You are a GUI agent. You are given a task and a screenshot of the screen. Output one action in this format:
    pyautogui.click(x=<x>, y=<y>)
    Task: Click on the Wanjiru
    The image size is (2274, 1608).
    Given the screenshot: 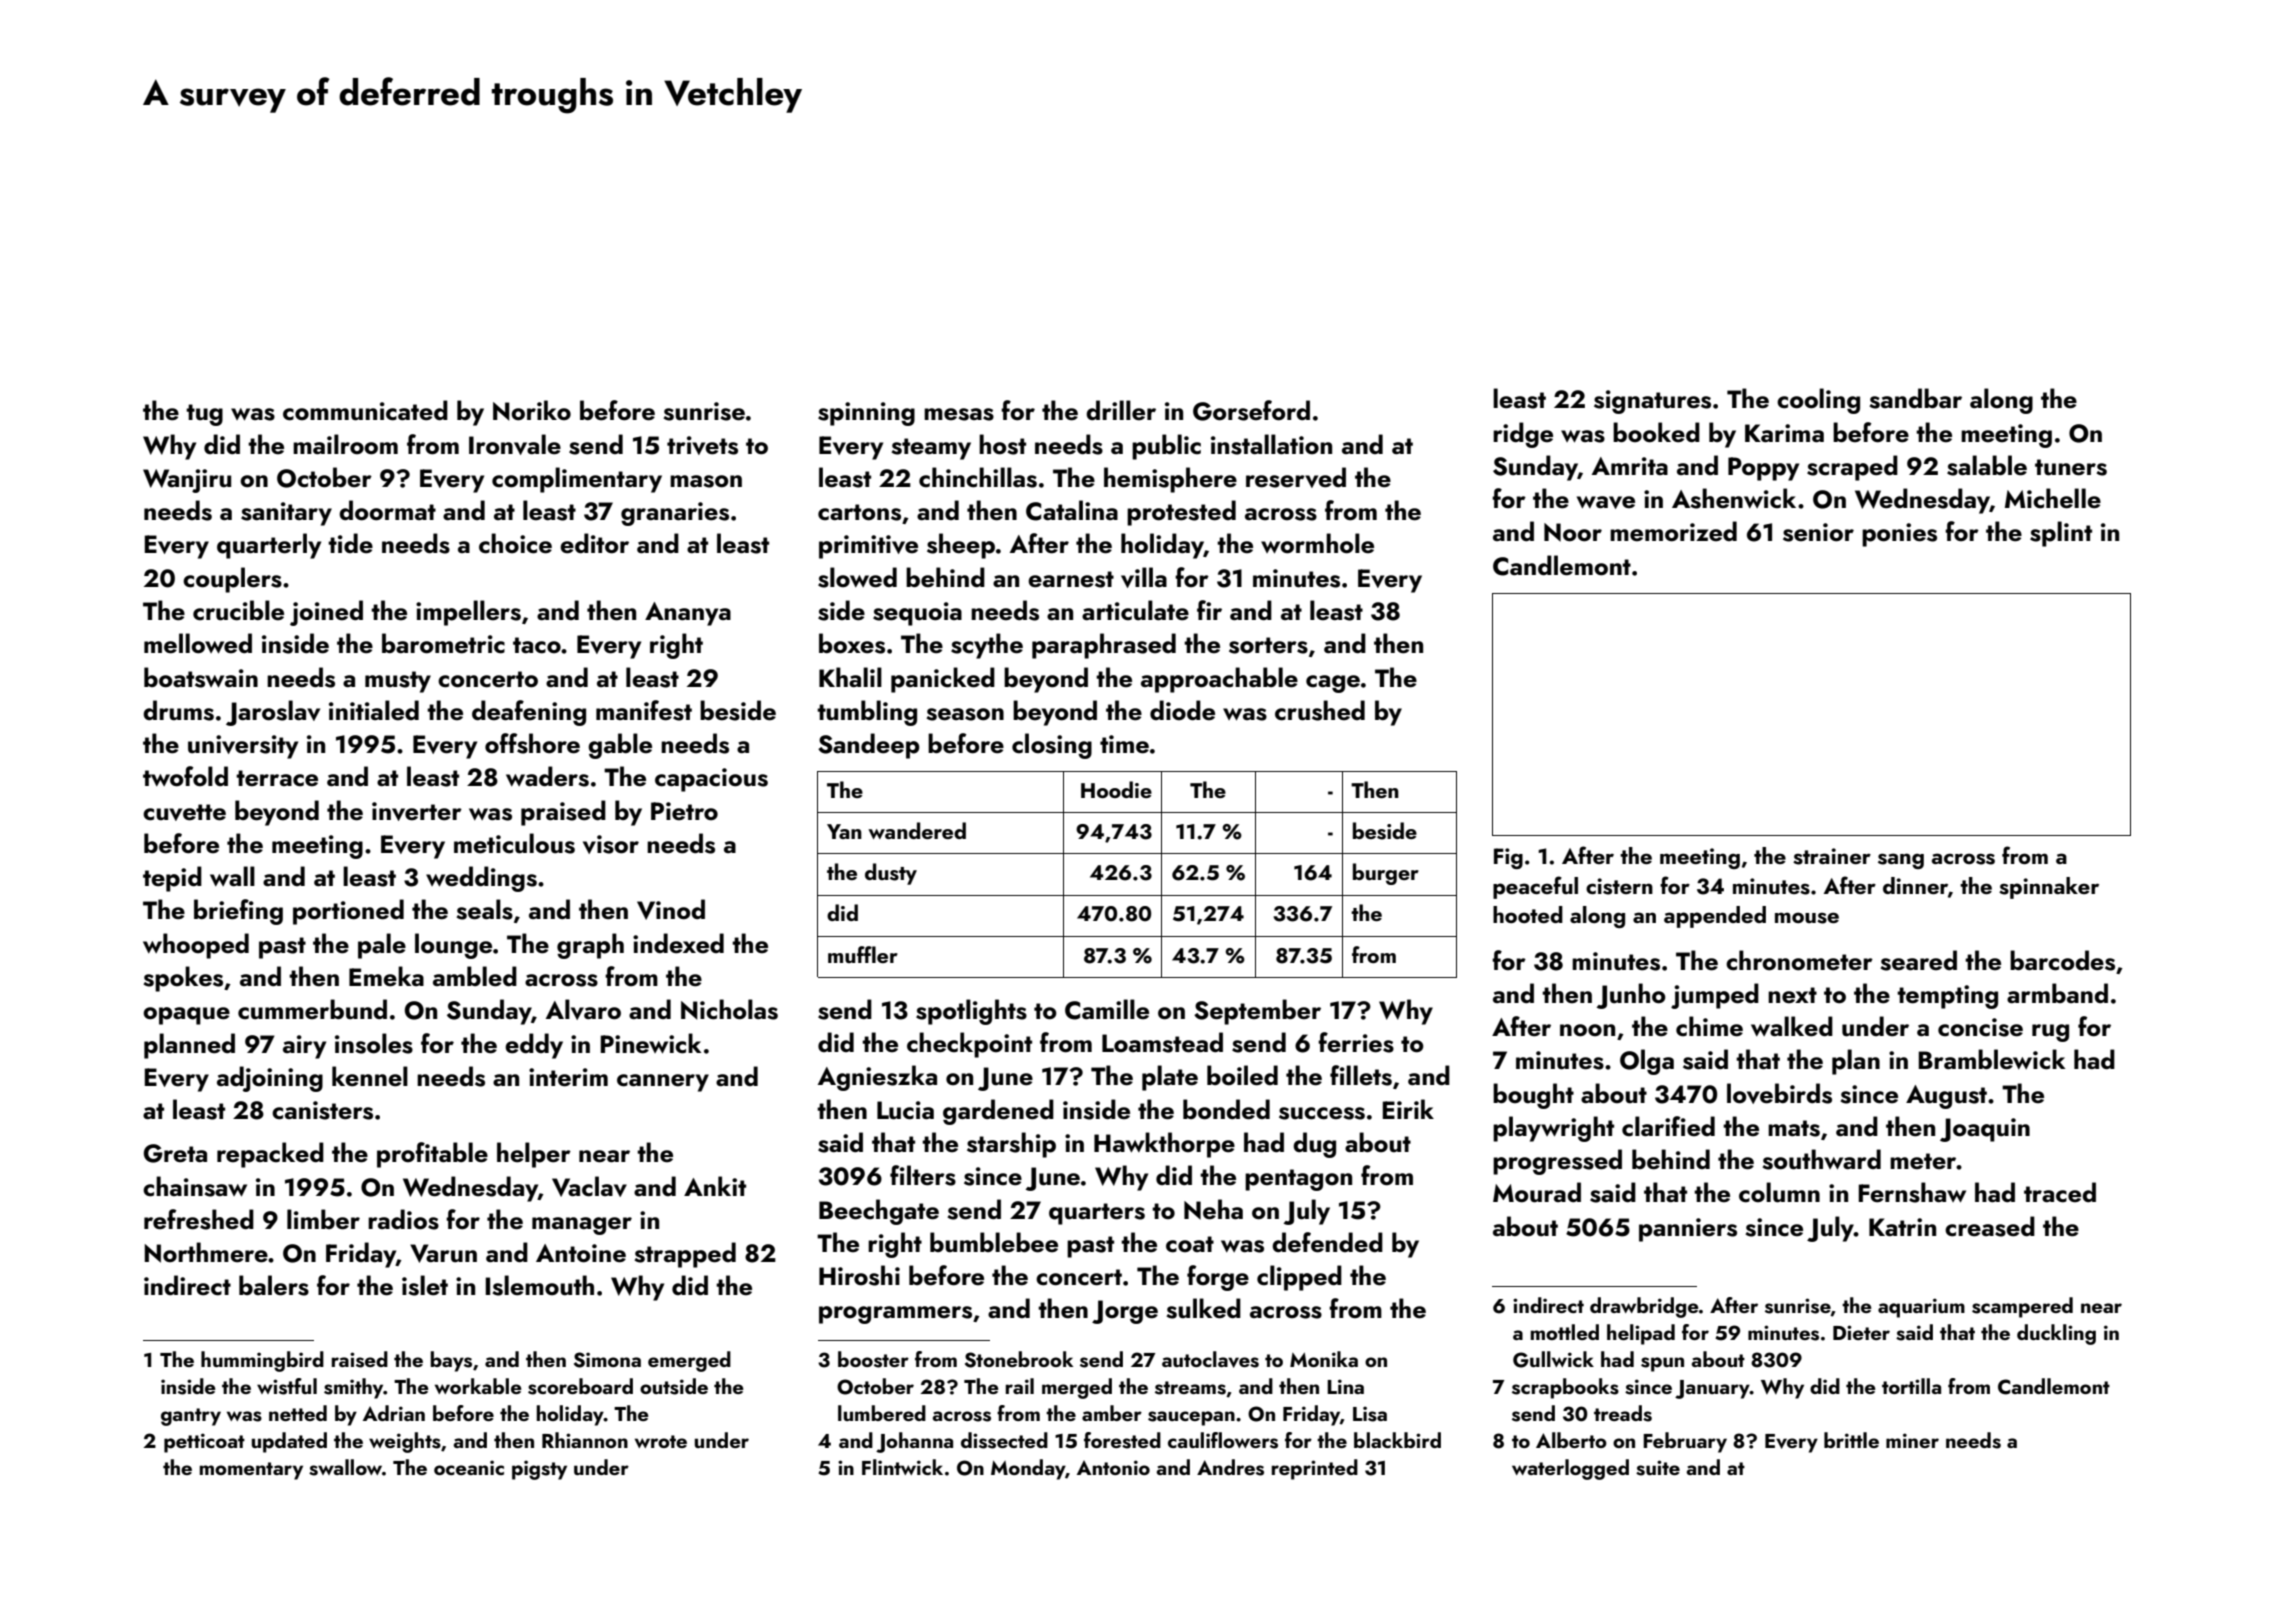 What is the action you would take?
    pyautogui.click(x=187, y=481)
